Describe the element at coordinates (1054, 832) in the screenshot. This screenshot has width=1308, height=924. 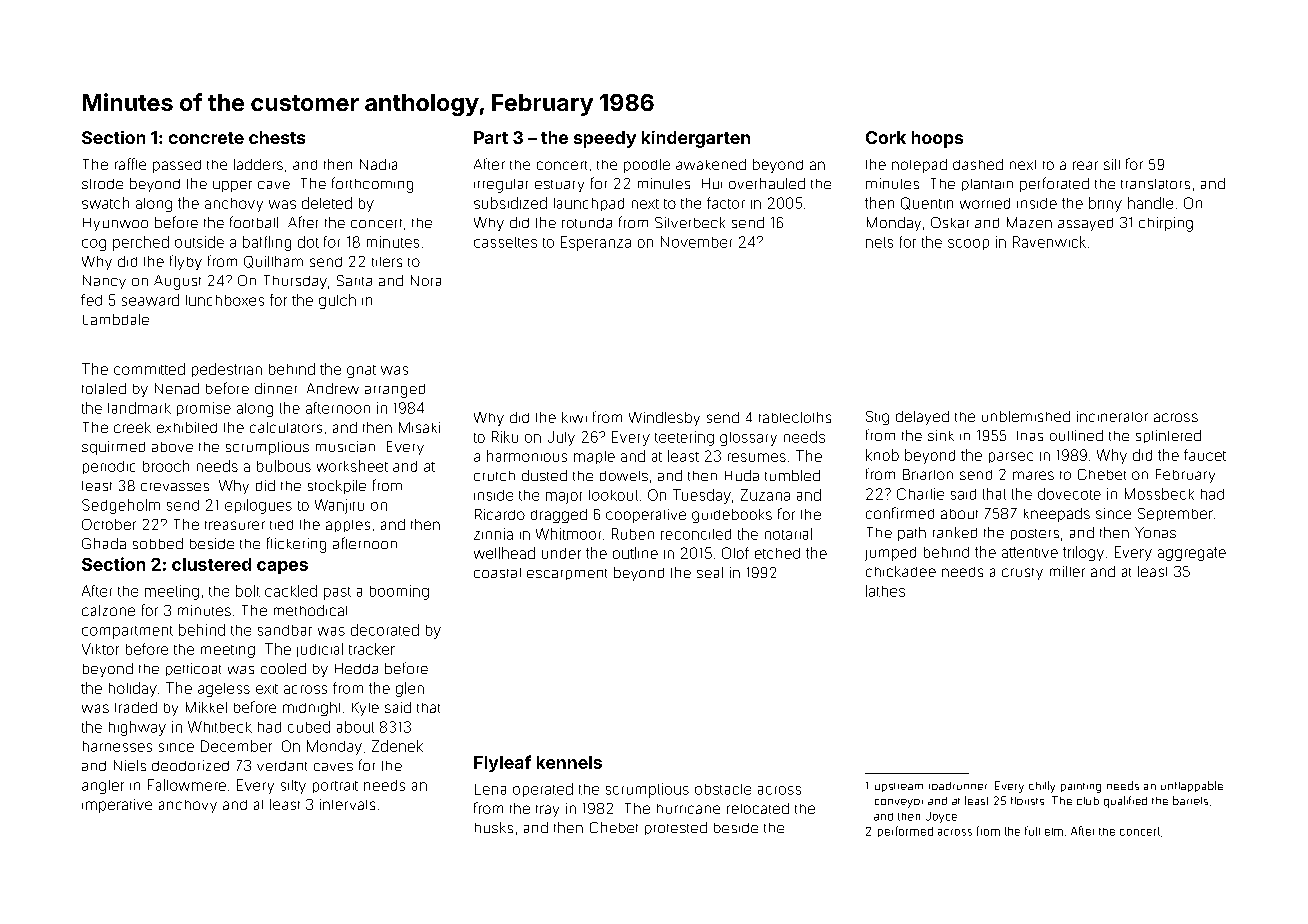
I see `elm` at that location.
